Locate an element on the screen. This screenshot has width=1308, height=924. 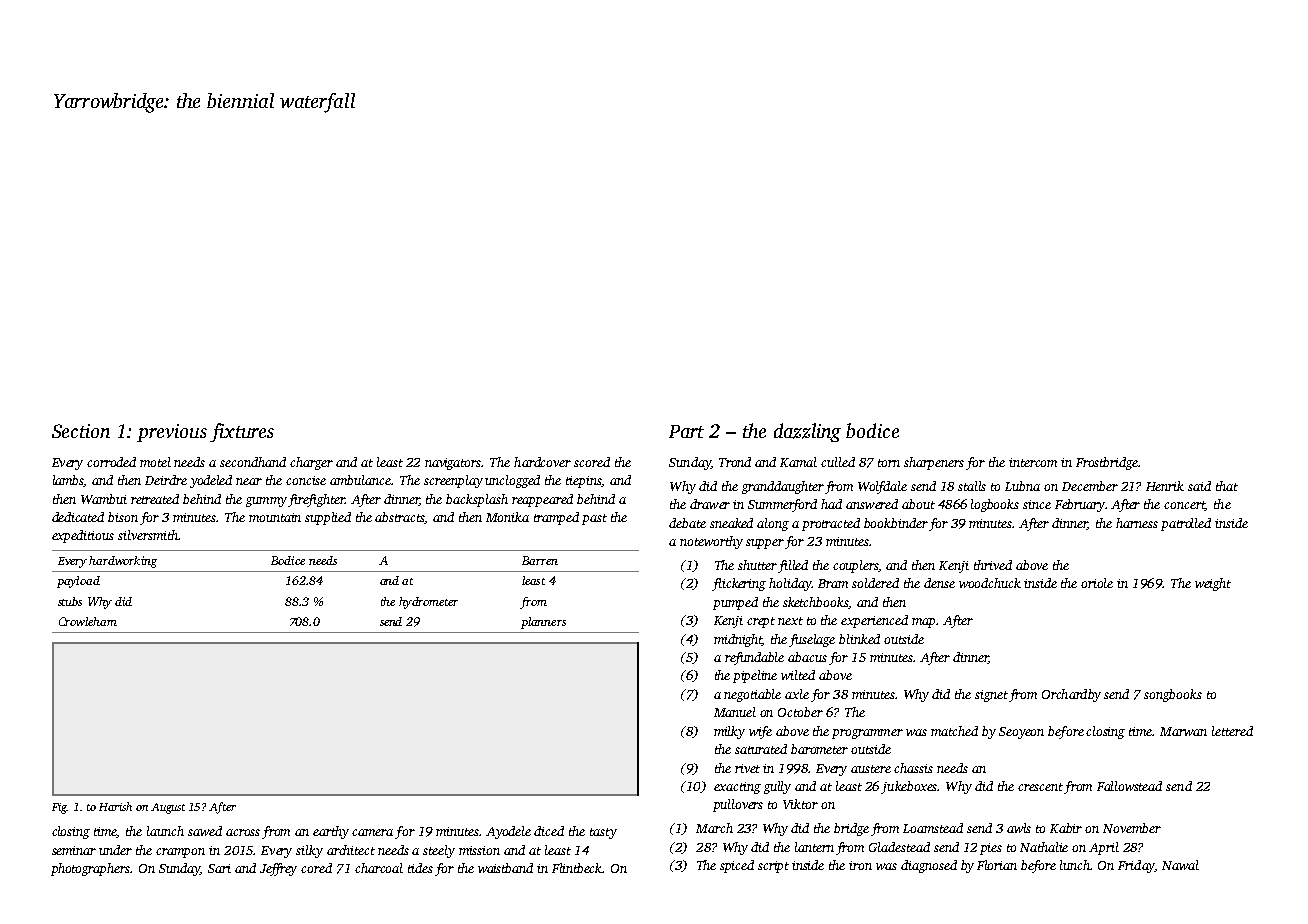
hydrometer is located at coordinates (428, 603).
